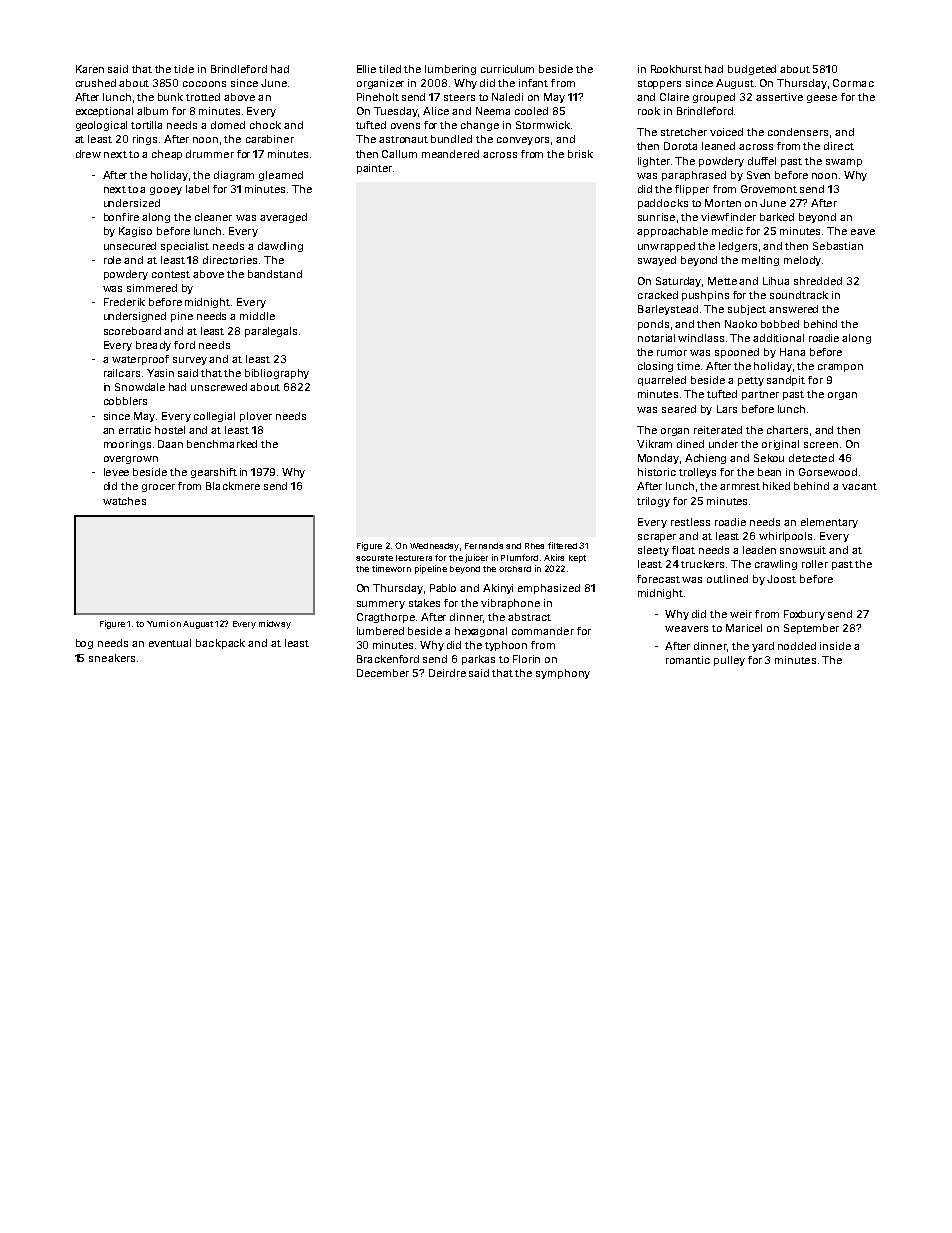  What do you see at coordinates (214, 473) in the page?
I see `gearshift` at bounding box center [214, 473].
